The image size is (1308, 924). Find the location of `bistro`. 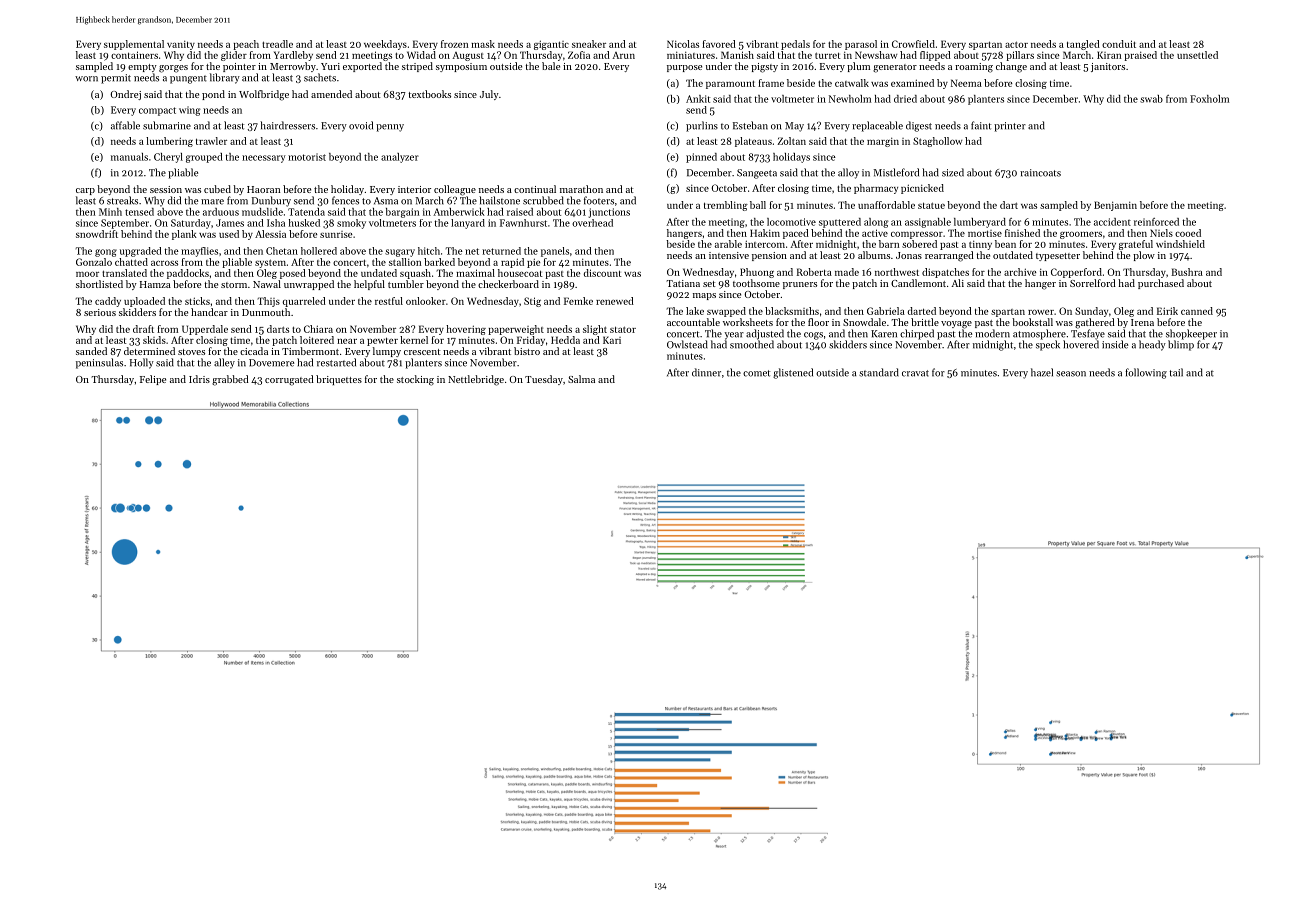

bistro is located at coordinates (527, 351).
